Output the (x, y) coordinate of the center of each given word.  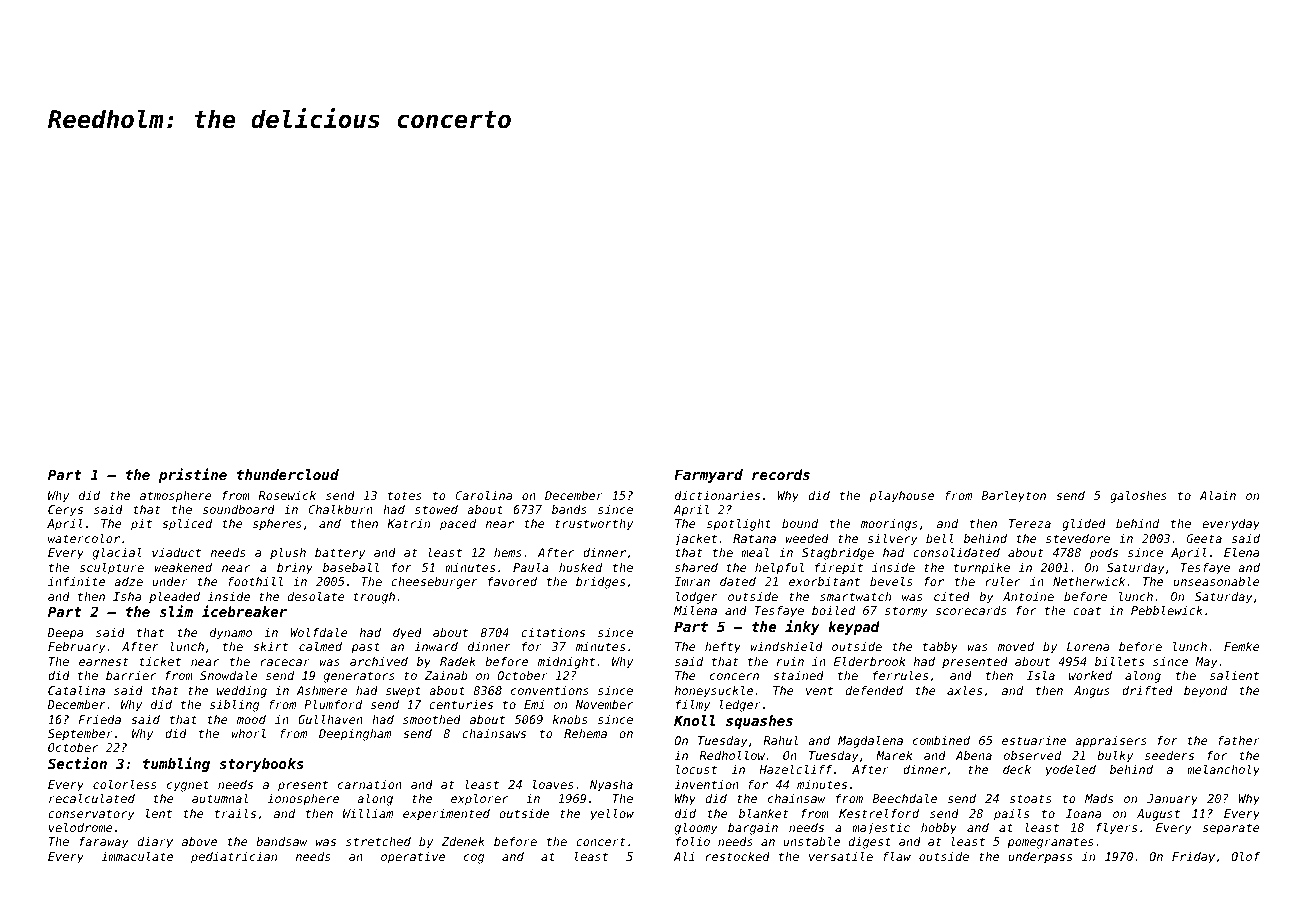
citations (553, 632)
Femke (1242, 646)
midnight (566, 663)
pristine (193, 475)
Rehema (585, 733)
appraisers (1111, 742)
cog (474, 859)
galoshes (1138, 497)
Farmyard (708, 476)
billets (1119, 661)
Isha (127, 596)
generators (359, 677)
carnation (370, 784)
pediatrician (234, 858)
